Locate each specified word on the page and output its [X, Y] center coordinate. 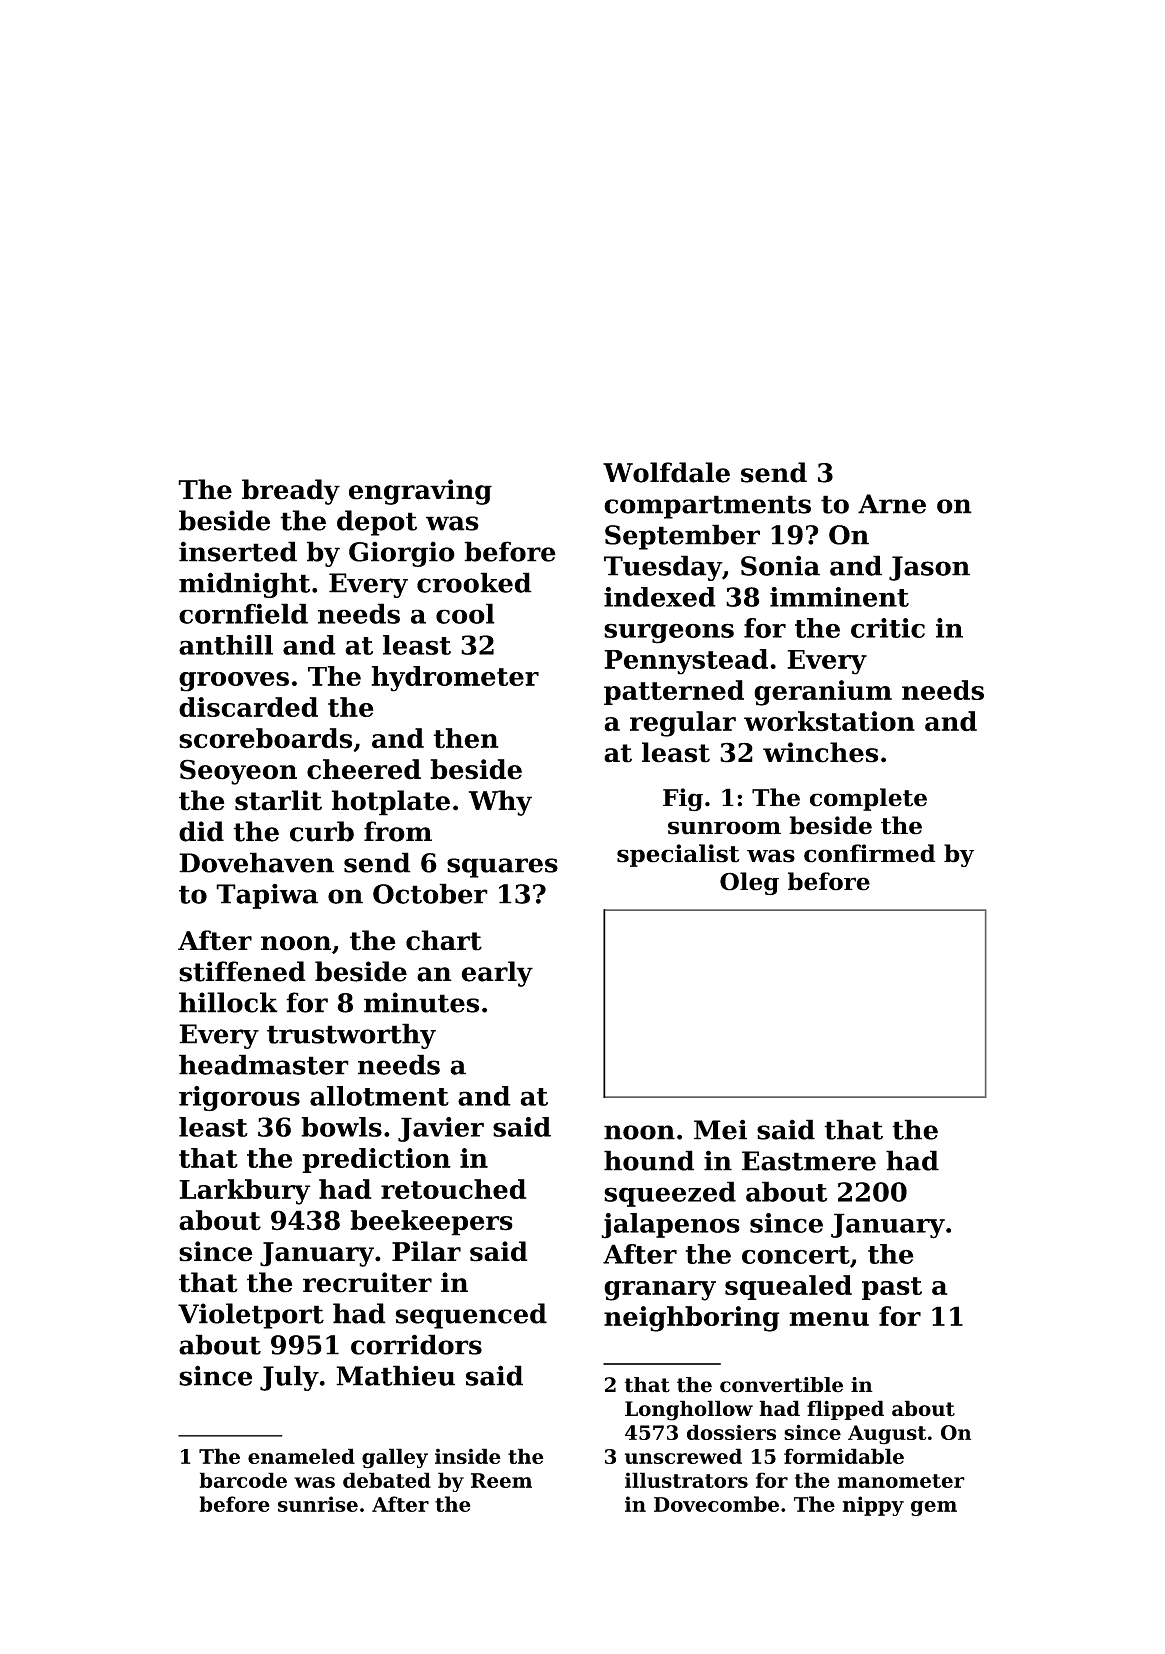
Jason [929, 568]
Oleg [749, 883]
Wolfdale [666, 472]
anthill [226, 645]
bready [291, 492]
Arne [892, 504]
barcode [243, 1480]
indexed [660, 597]
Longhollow [689, 1410]
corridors [416, 1344]
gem [934, 1508]
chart [444, 940]
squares [502, 868]
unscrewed [683, 1456]
